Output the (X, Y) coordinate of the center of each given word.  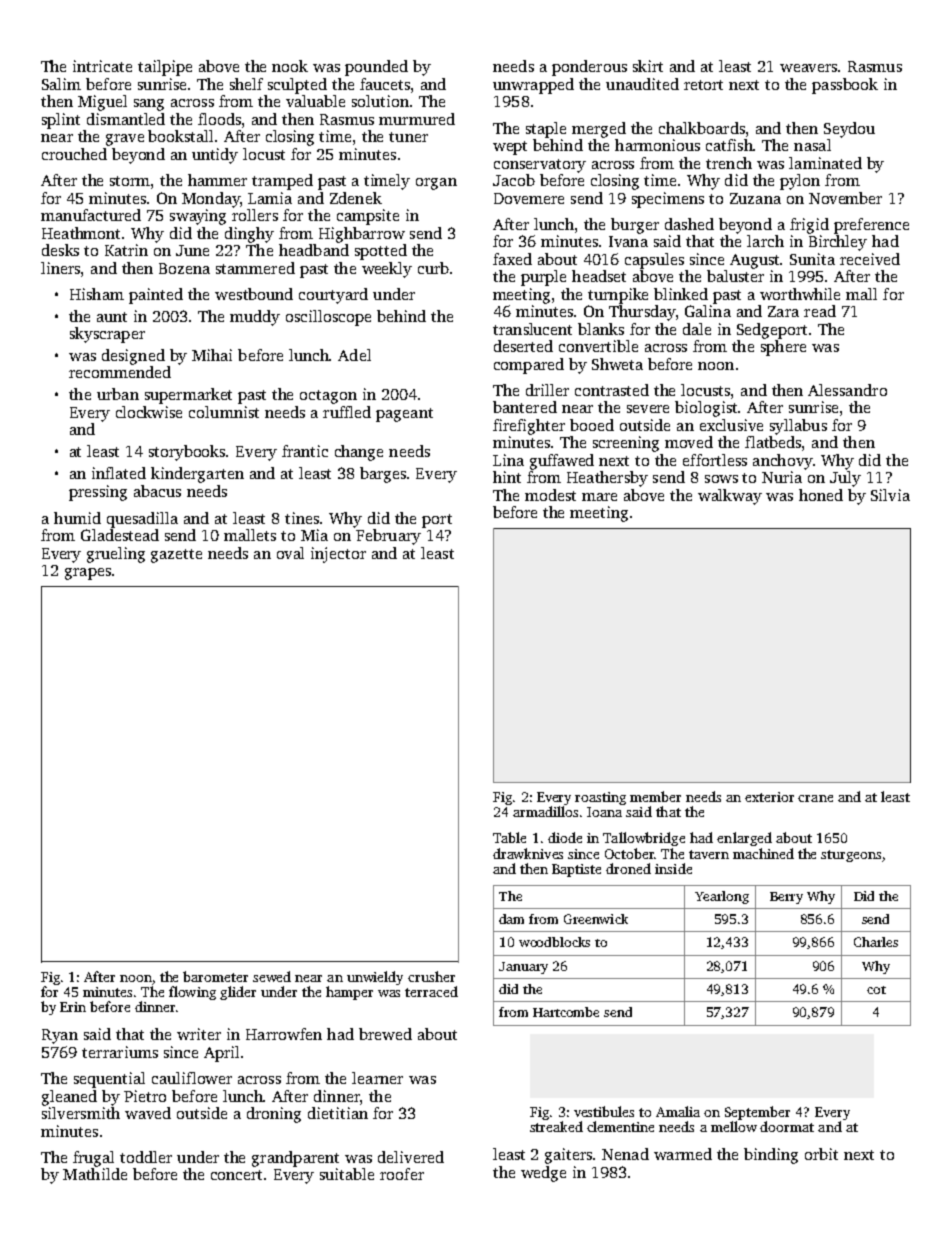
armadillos (545, 811)
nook (290, 66)
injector (338, 555)
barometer (215, 976)
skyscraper (107, 335)
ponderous (589, 68)
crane (815, 798)
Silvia (890, 495)
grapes (88, 574)
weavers (808, 68)
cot (876, 990)
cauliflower (192, 1078)
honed (821, 495)
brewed (385, 1034)
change (359, 453)
